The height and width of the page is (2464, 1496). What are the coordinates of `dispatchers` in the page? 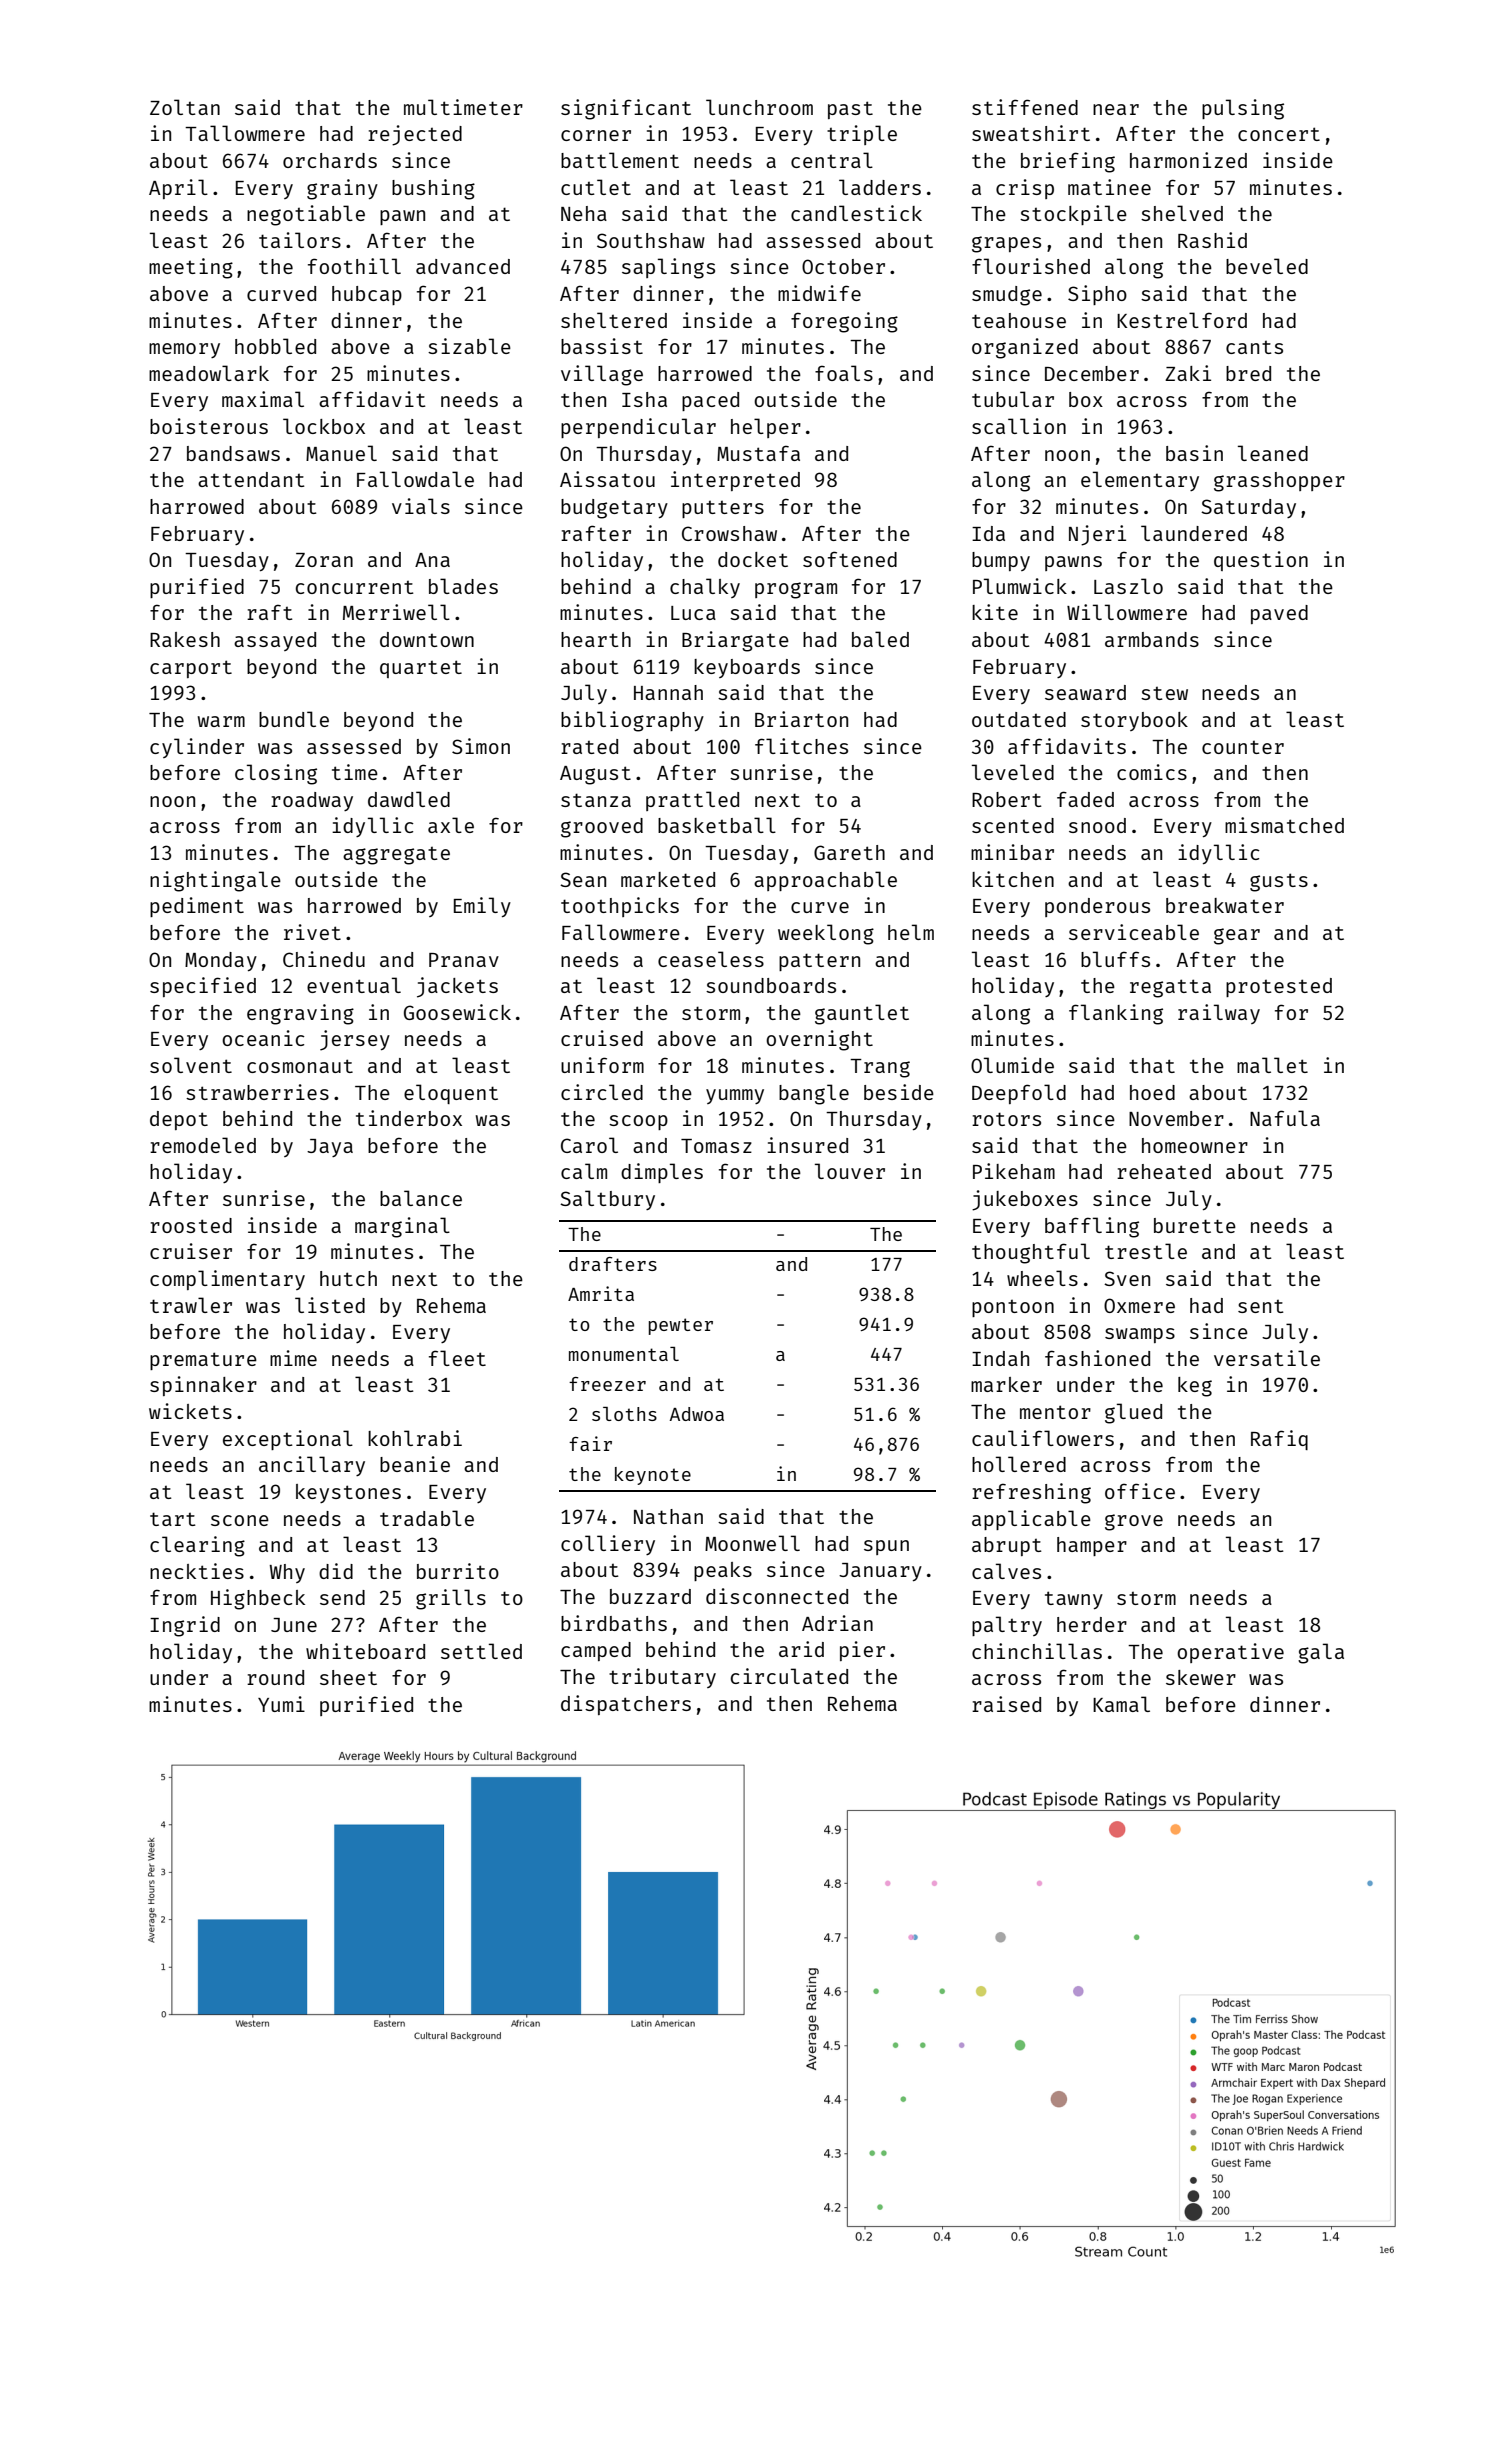 It's located at (626, 1705).
